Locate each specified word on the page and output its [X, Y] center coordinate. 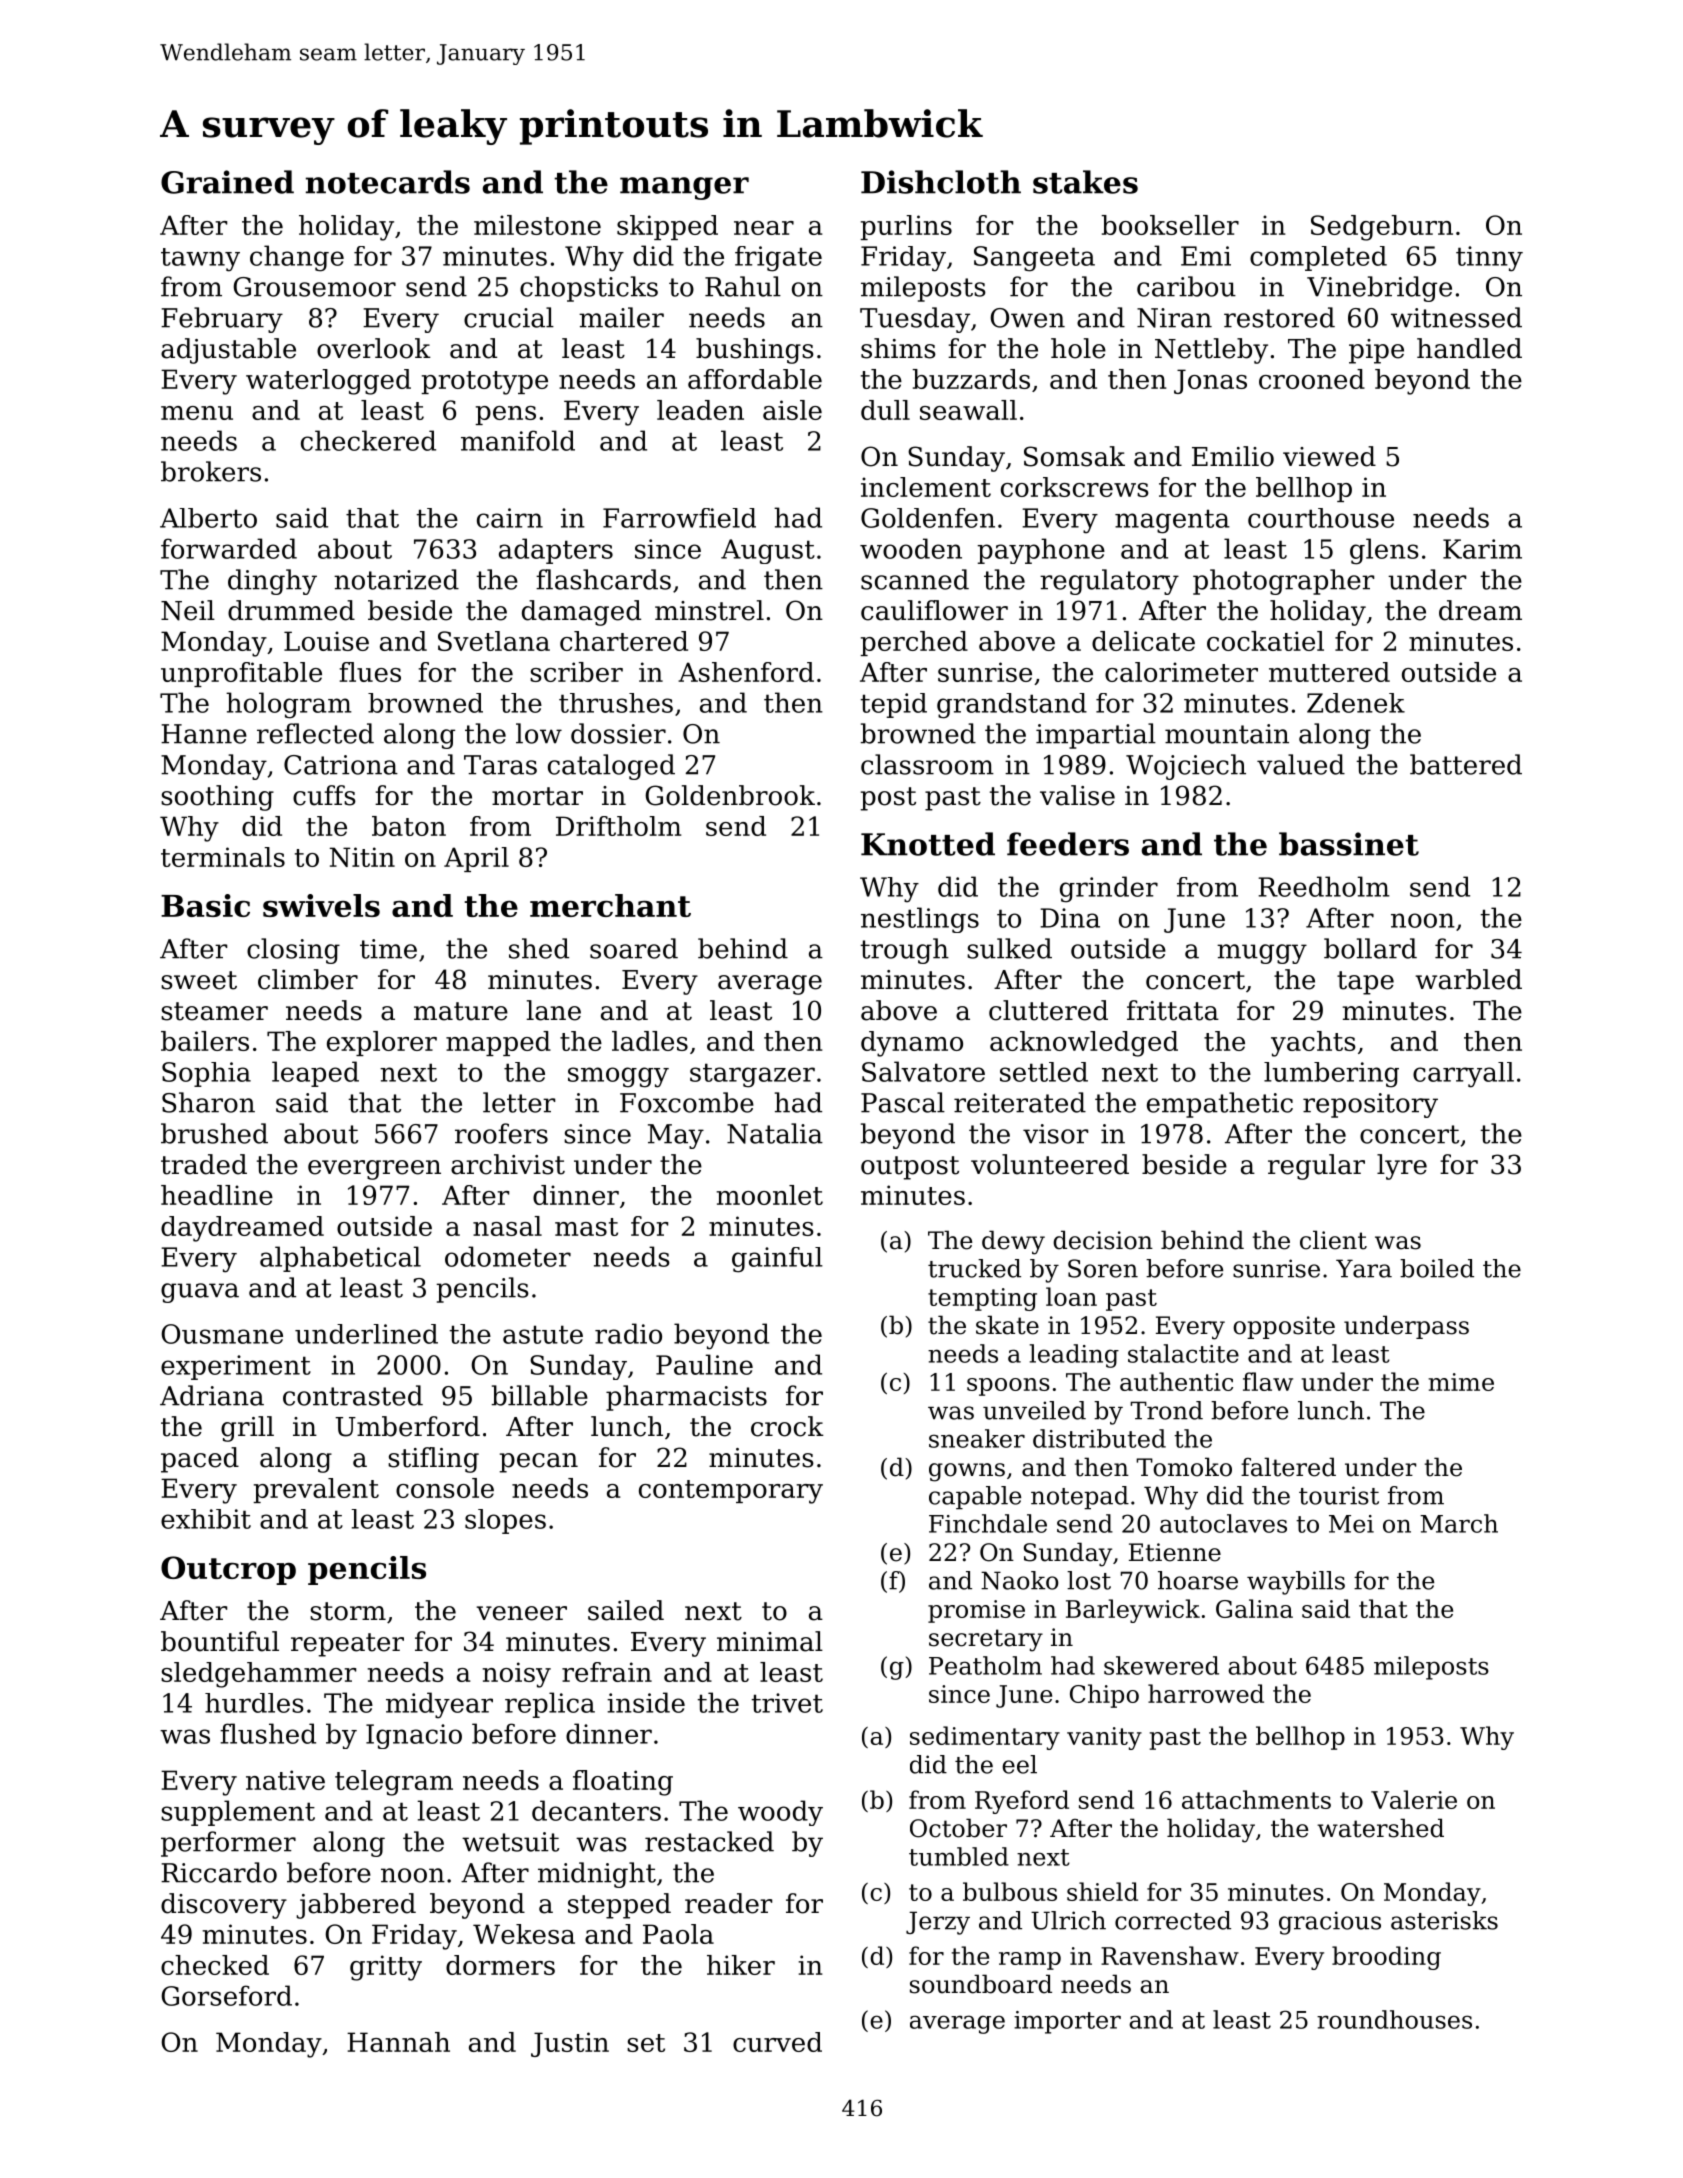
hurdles [254, 1703]
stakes [1085, 182]
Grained [227, 182]
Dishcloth [941, 182]
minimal [770, 1641]
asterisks [1444, 1920]
